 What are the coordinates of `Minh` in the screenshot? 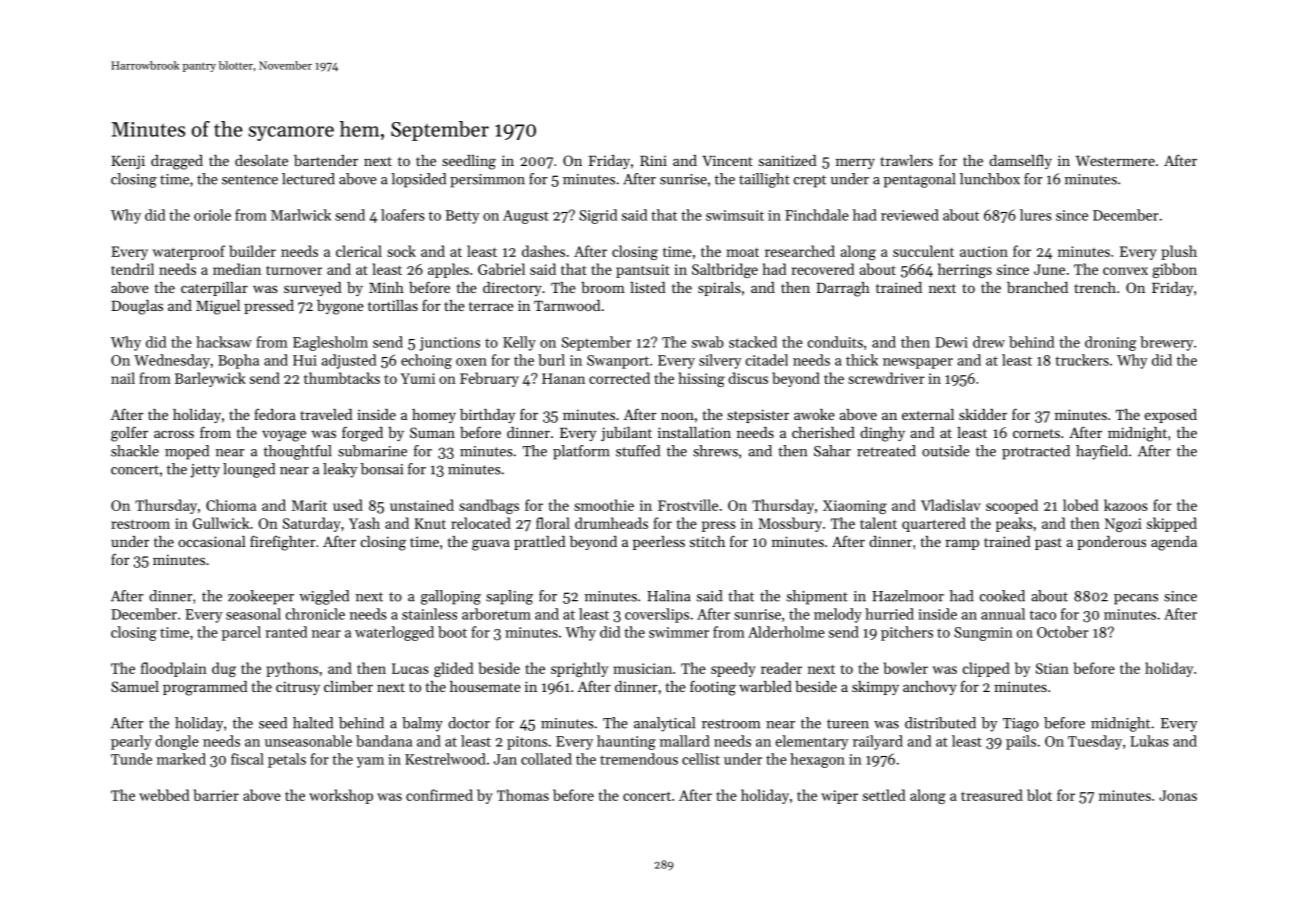 It's located at (386, 287).
